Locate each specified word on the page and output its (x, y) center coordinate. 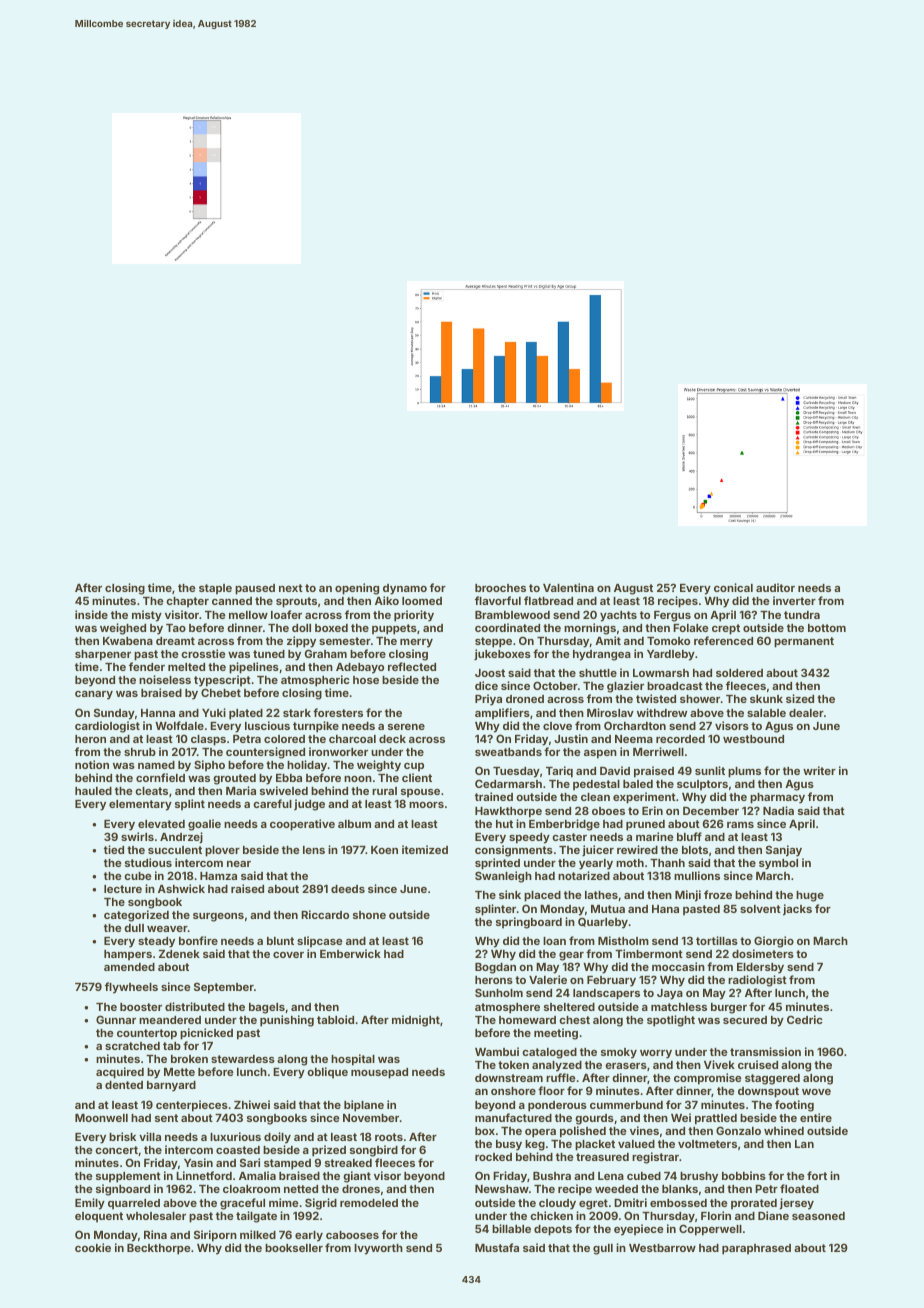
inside (91, 614)
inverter (794, 600)
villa (150, 1136)
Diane (773, 1215)
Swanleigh (503, 877)
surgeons (218, 917)
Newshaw (502, 1189)
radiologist (757, 981)
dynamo (405, 589)
